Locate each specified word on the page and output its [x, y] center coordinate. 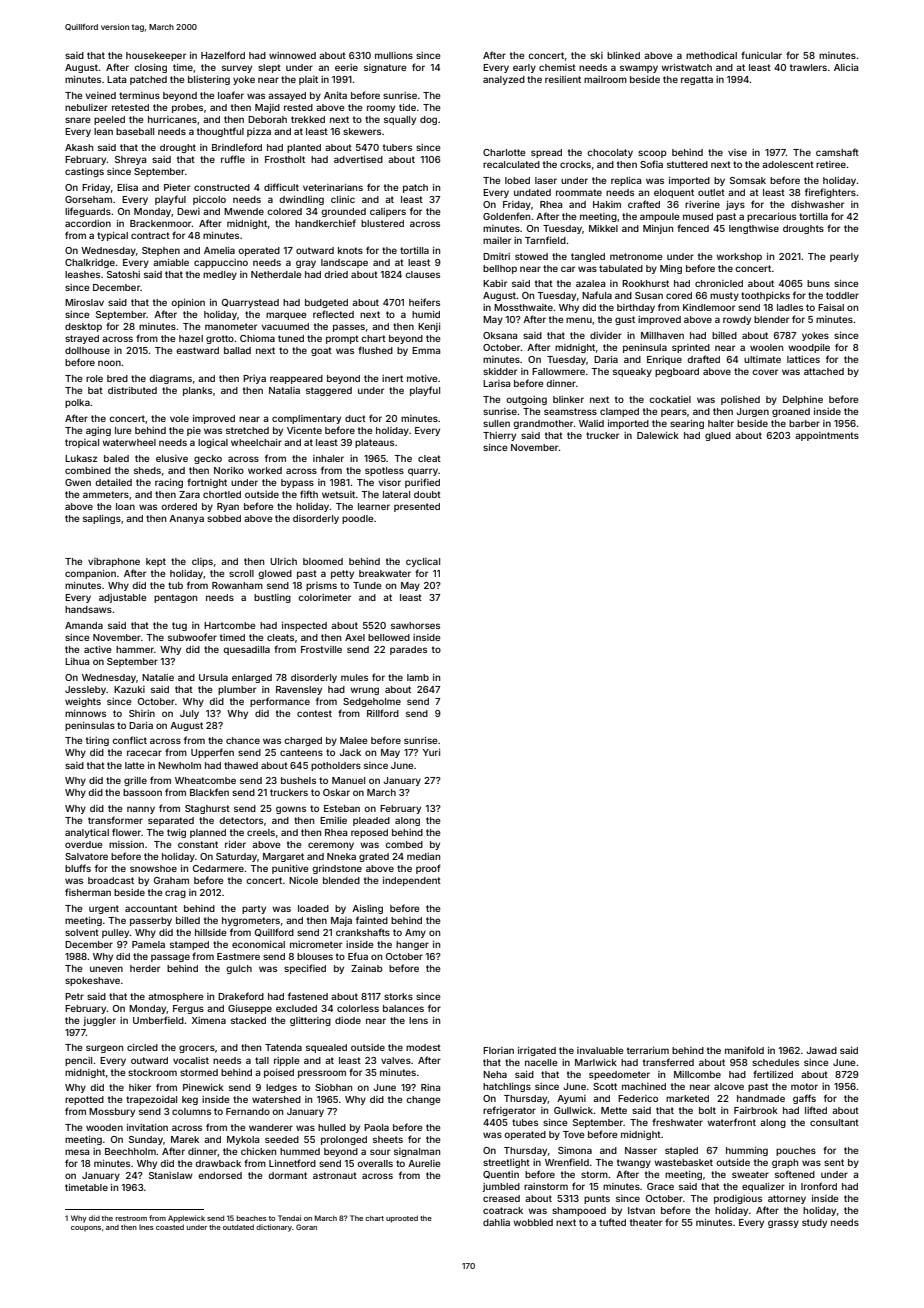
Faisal [831, 307]
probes [187, 108]
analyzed [504, 80]
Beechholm [130, 1151]
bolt [707, 1110]
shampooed [579, 1211]
